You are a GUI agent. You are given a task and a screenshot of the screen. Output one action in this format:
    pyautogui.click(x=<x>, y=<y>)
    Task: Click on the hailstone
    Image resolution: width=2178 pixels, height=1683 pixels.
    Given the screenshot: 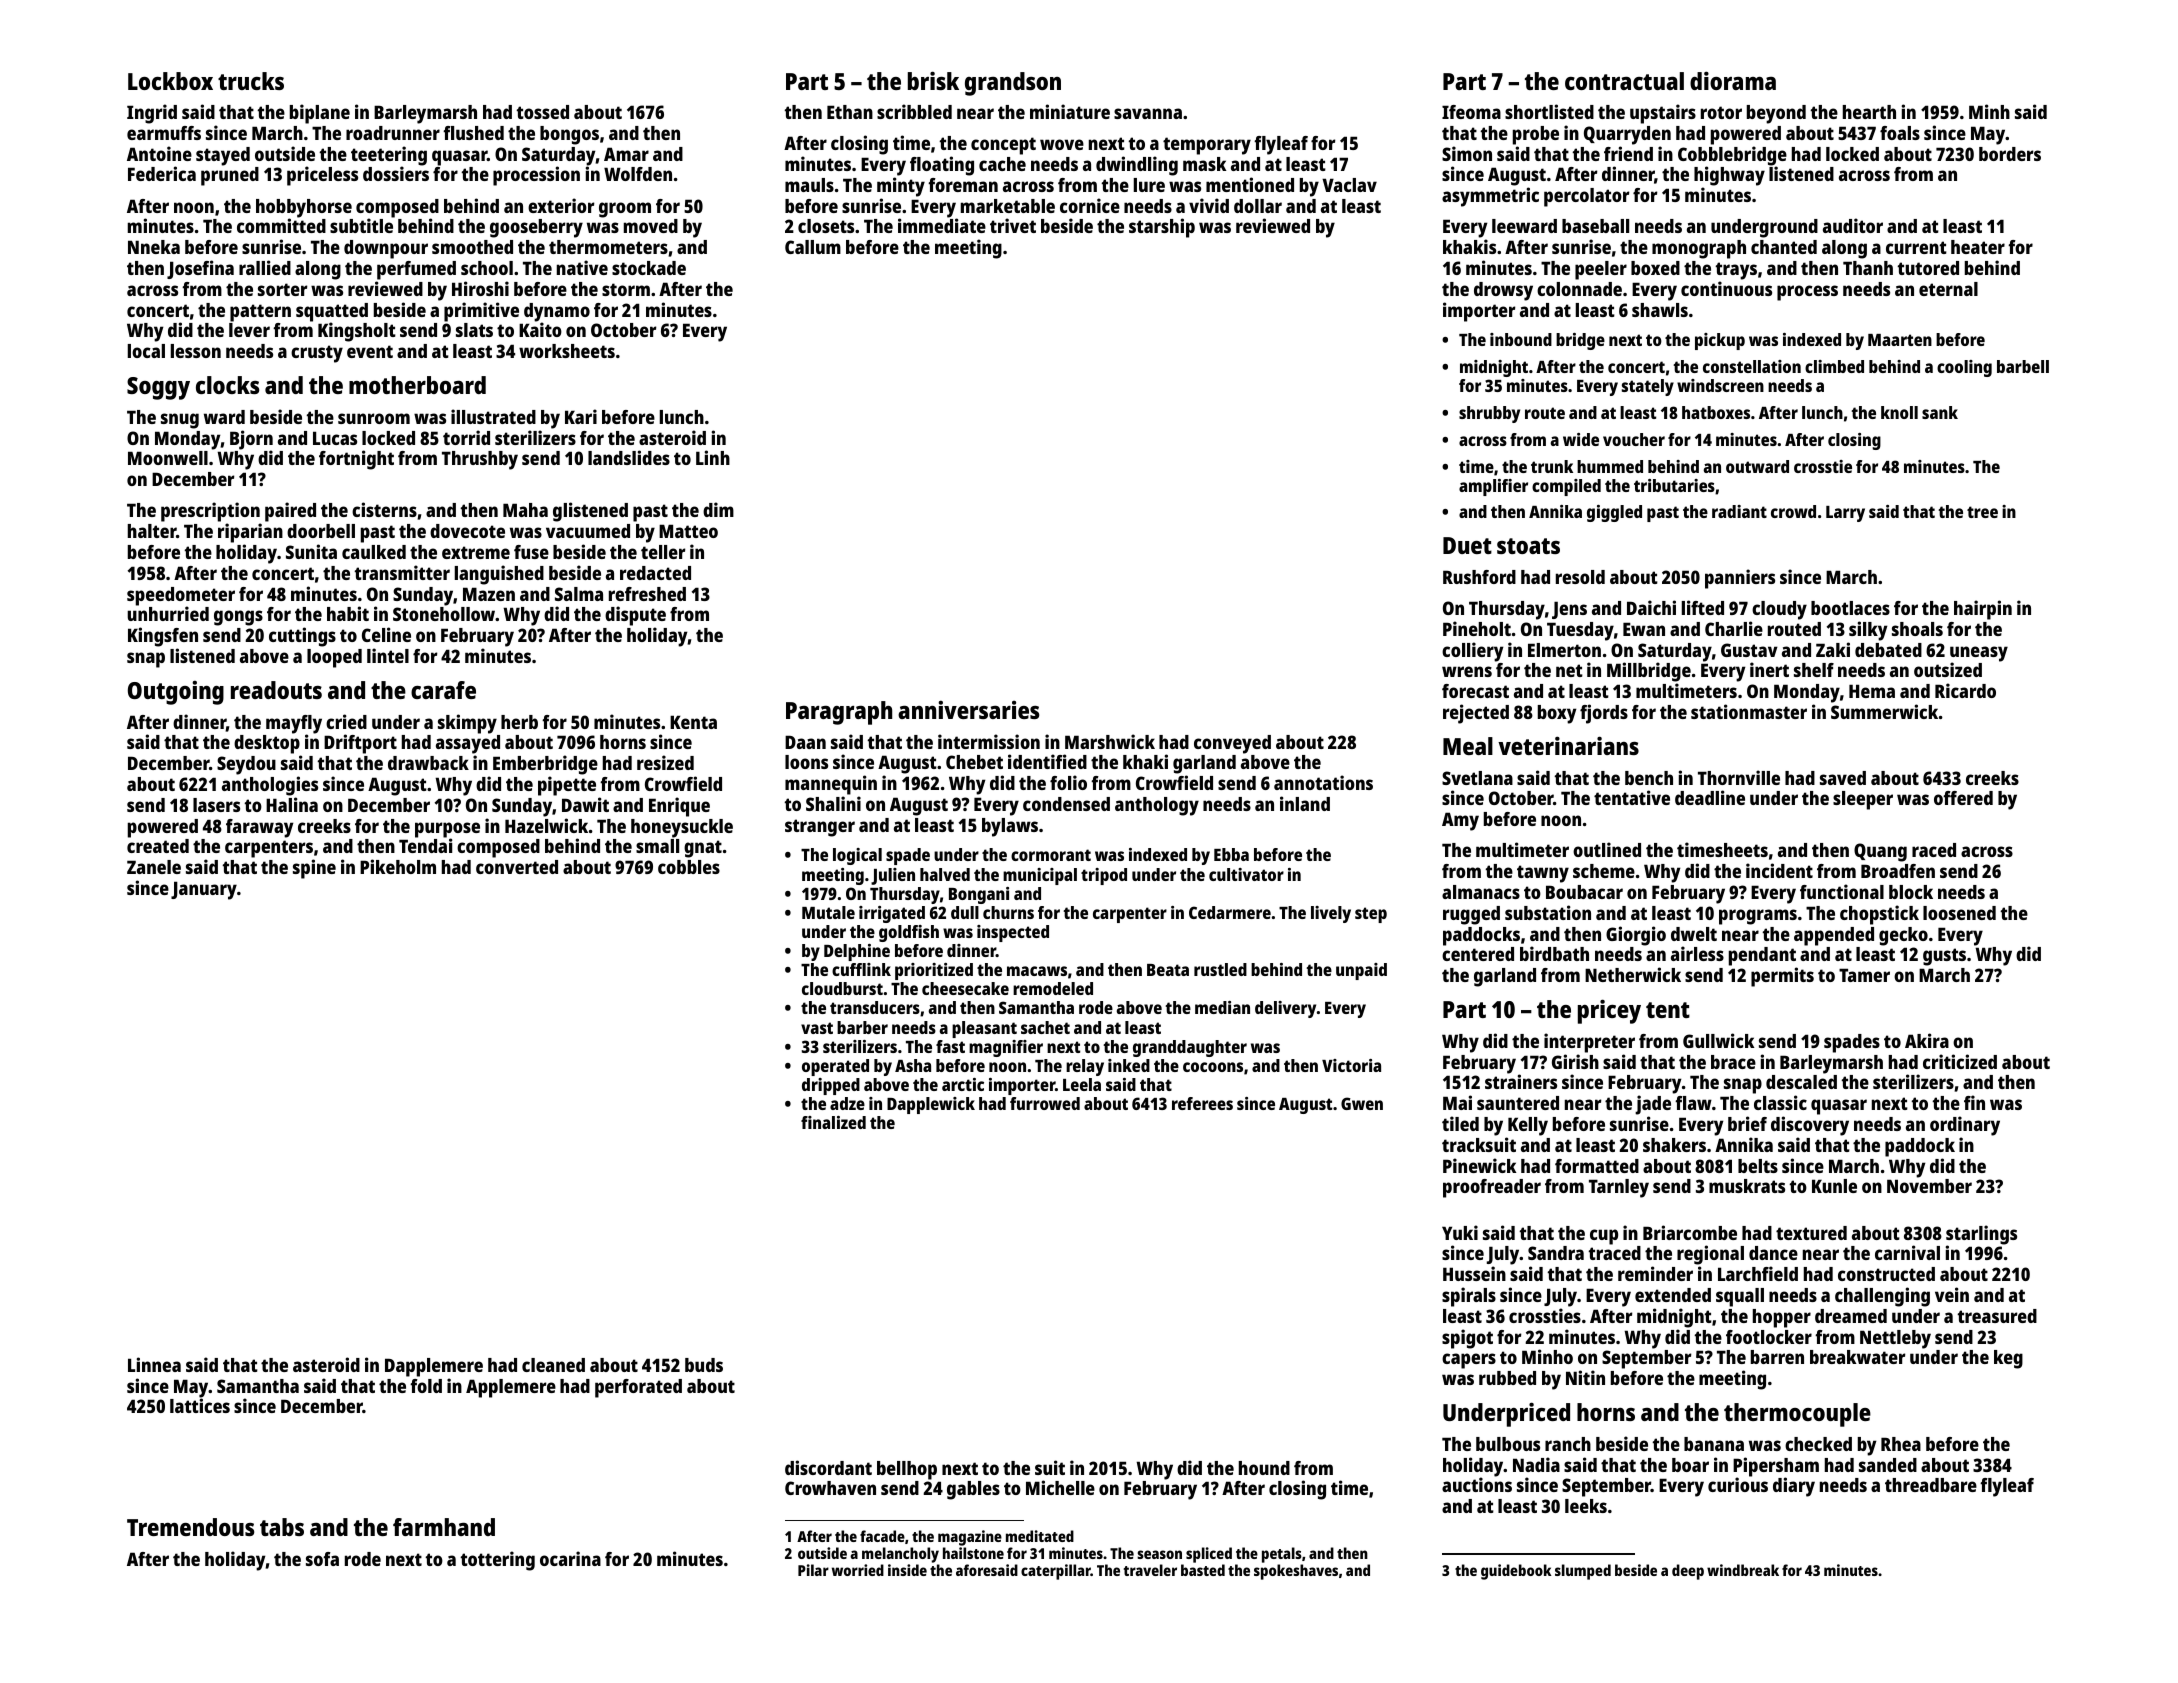 What is the action you would take?
    pyautogui.click(x=973, y=1553)
